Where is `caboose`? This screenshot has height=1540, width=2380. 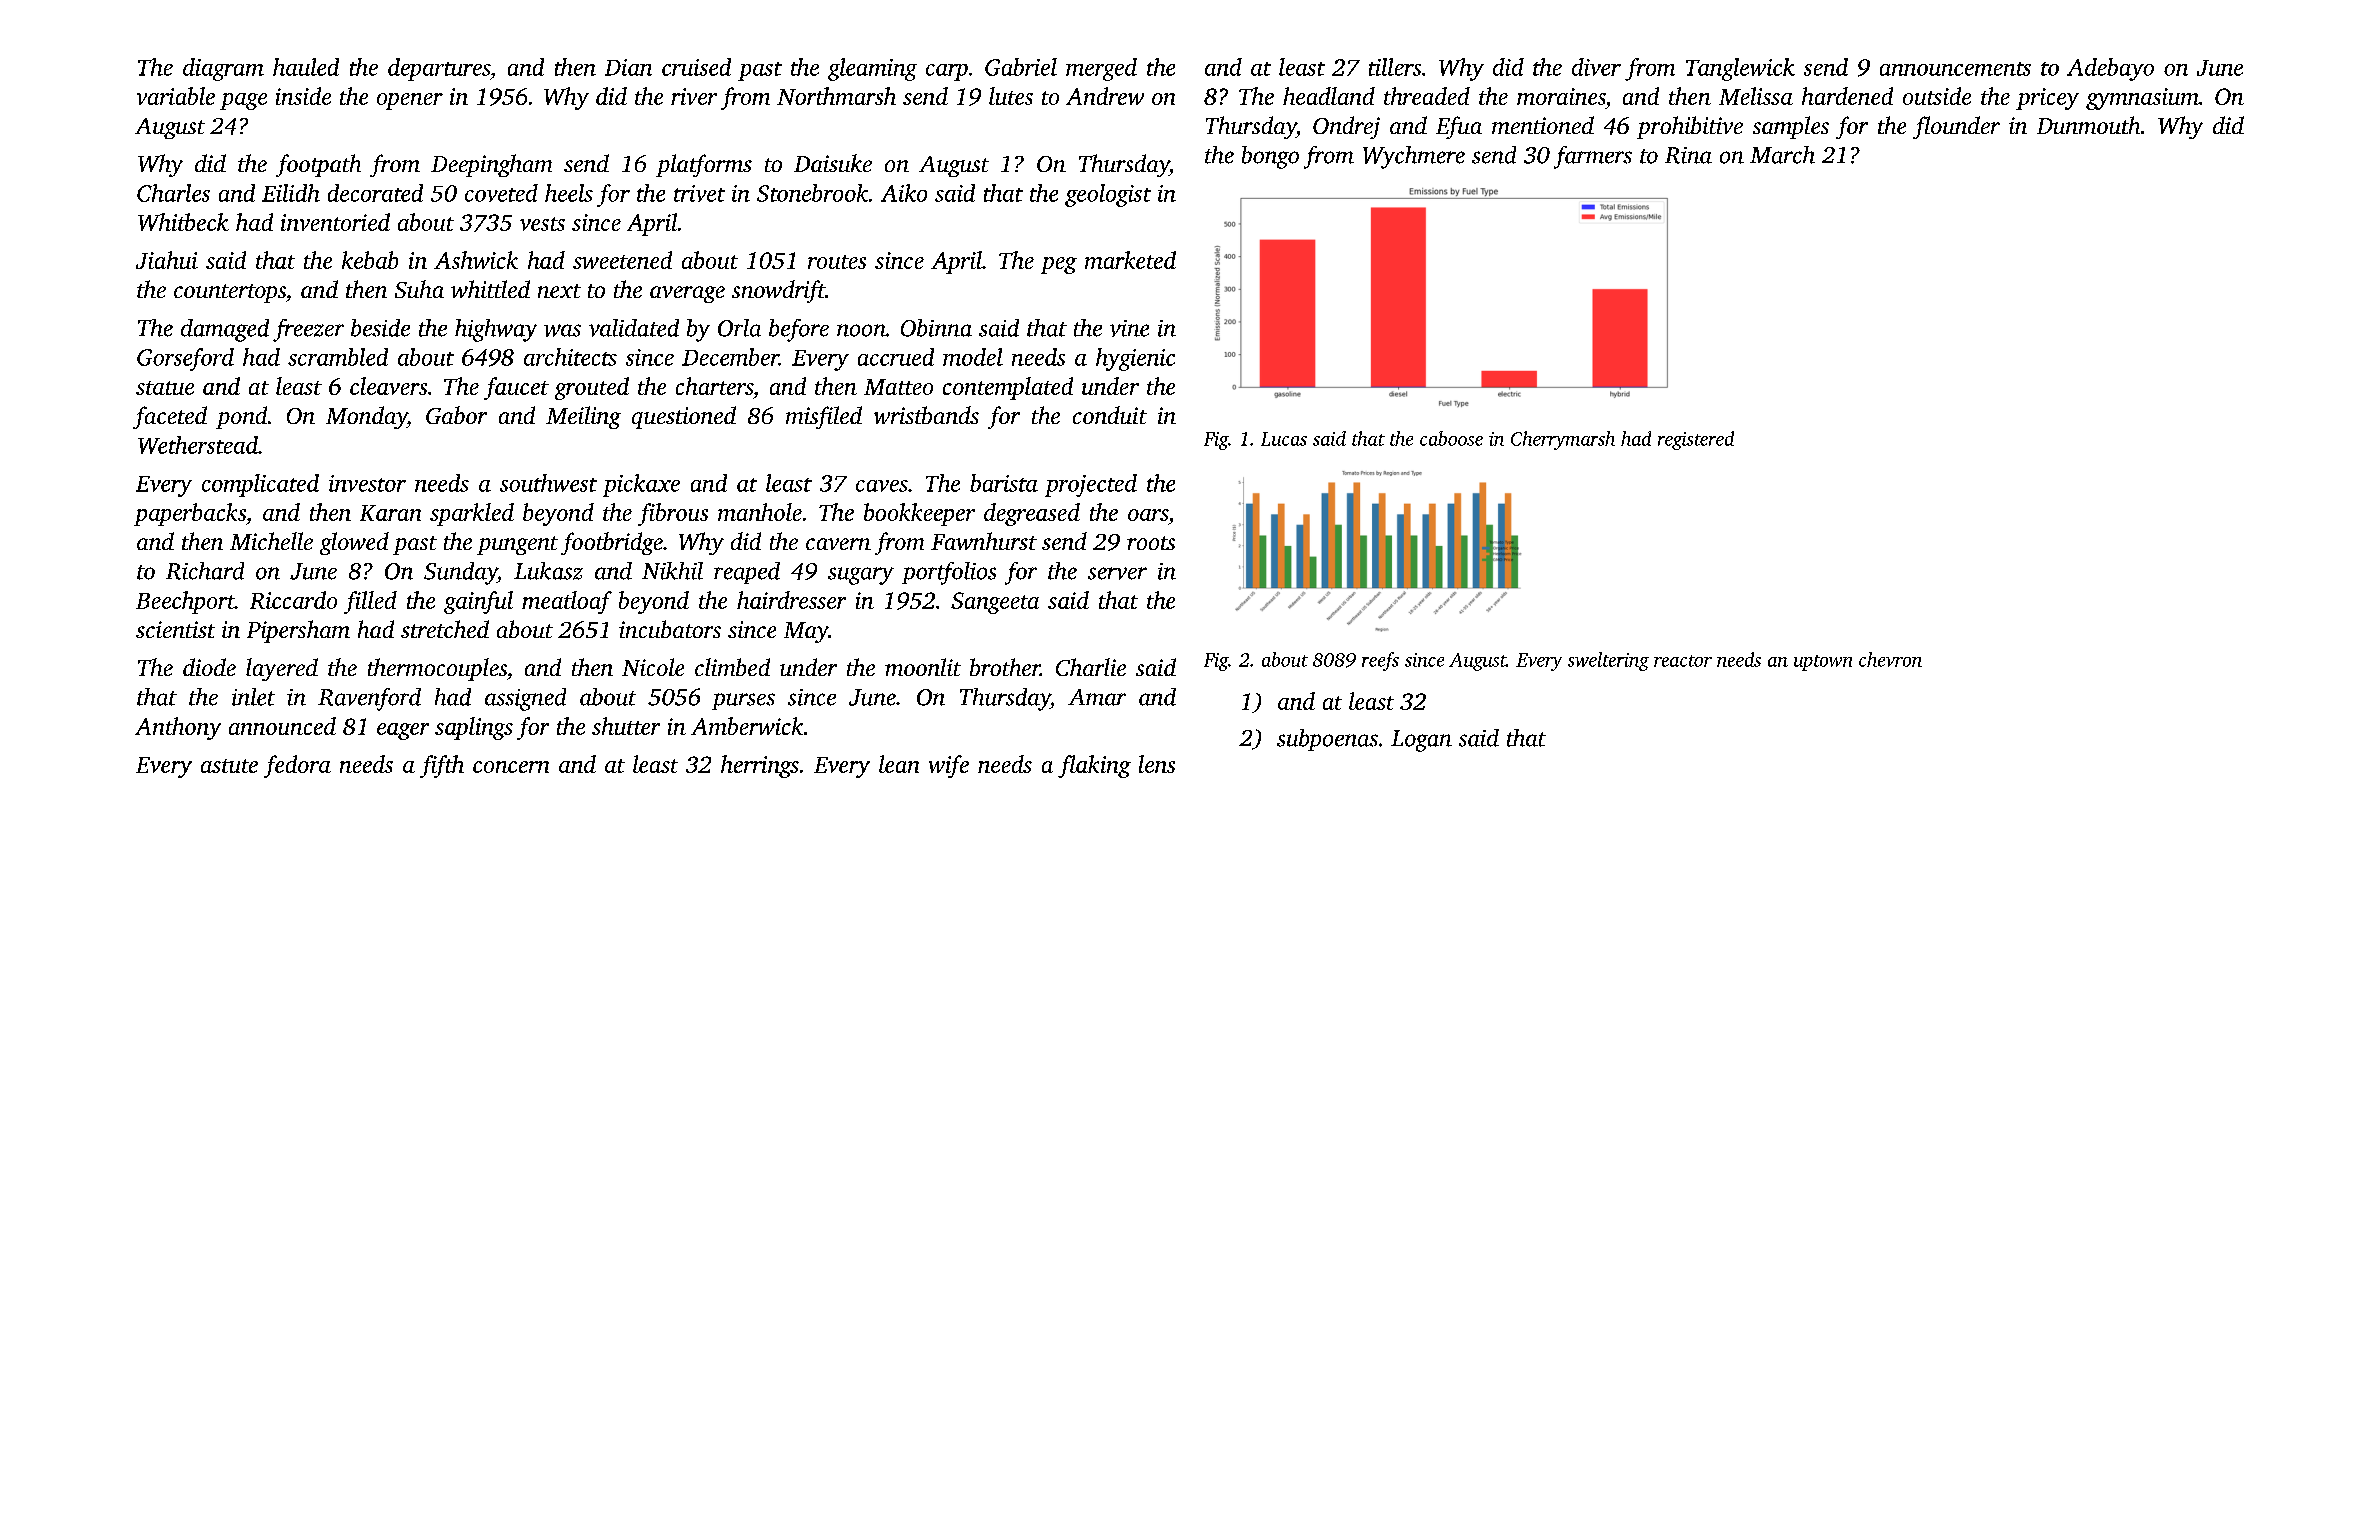
caboose is located at coordinates (1451, 438).
